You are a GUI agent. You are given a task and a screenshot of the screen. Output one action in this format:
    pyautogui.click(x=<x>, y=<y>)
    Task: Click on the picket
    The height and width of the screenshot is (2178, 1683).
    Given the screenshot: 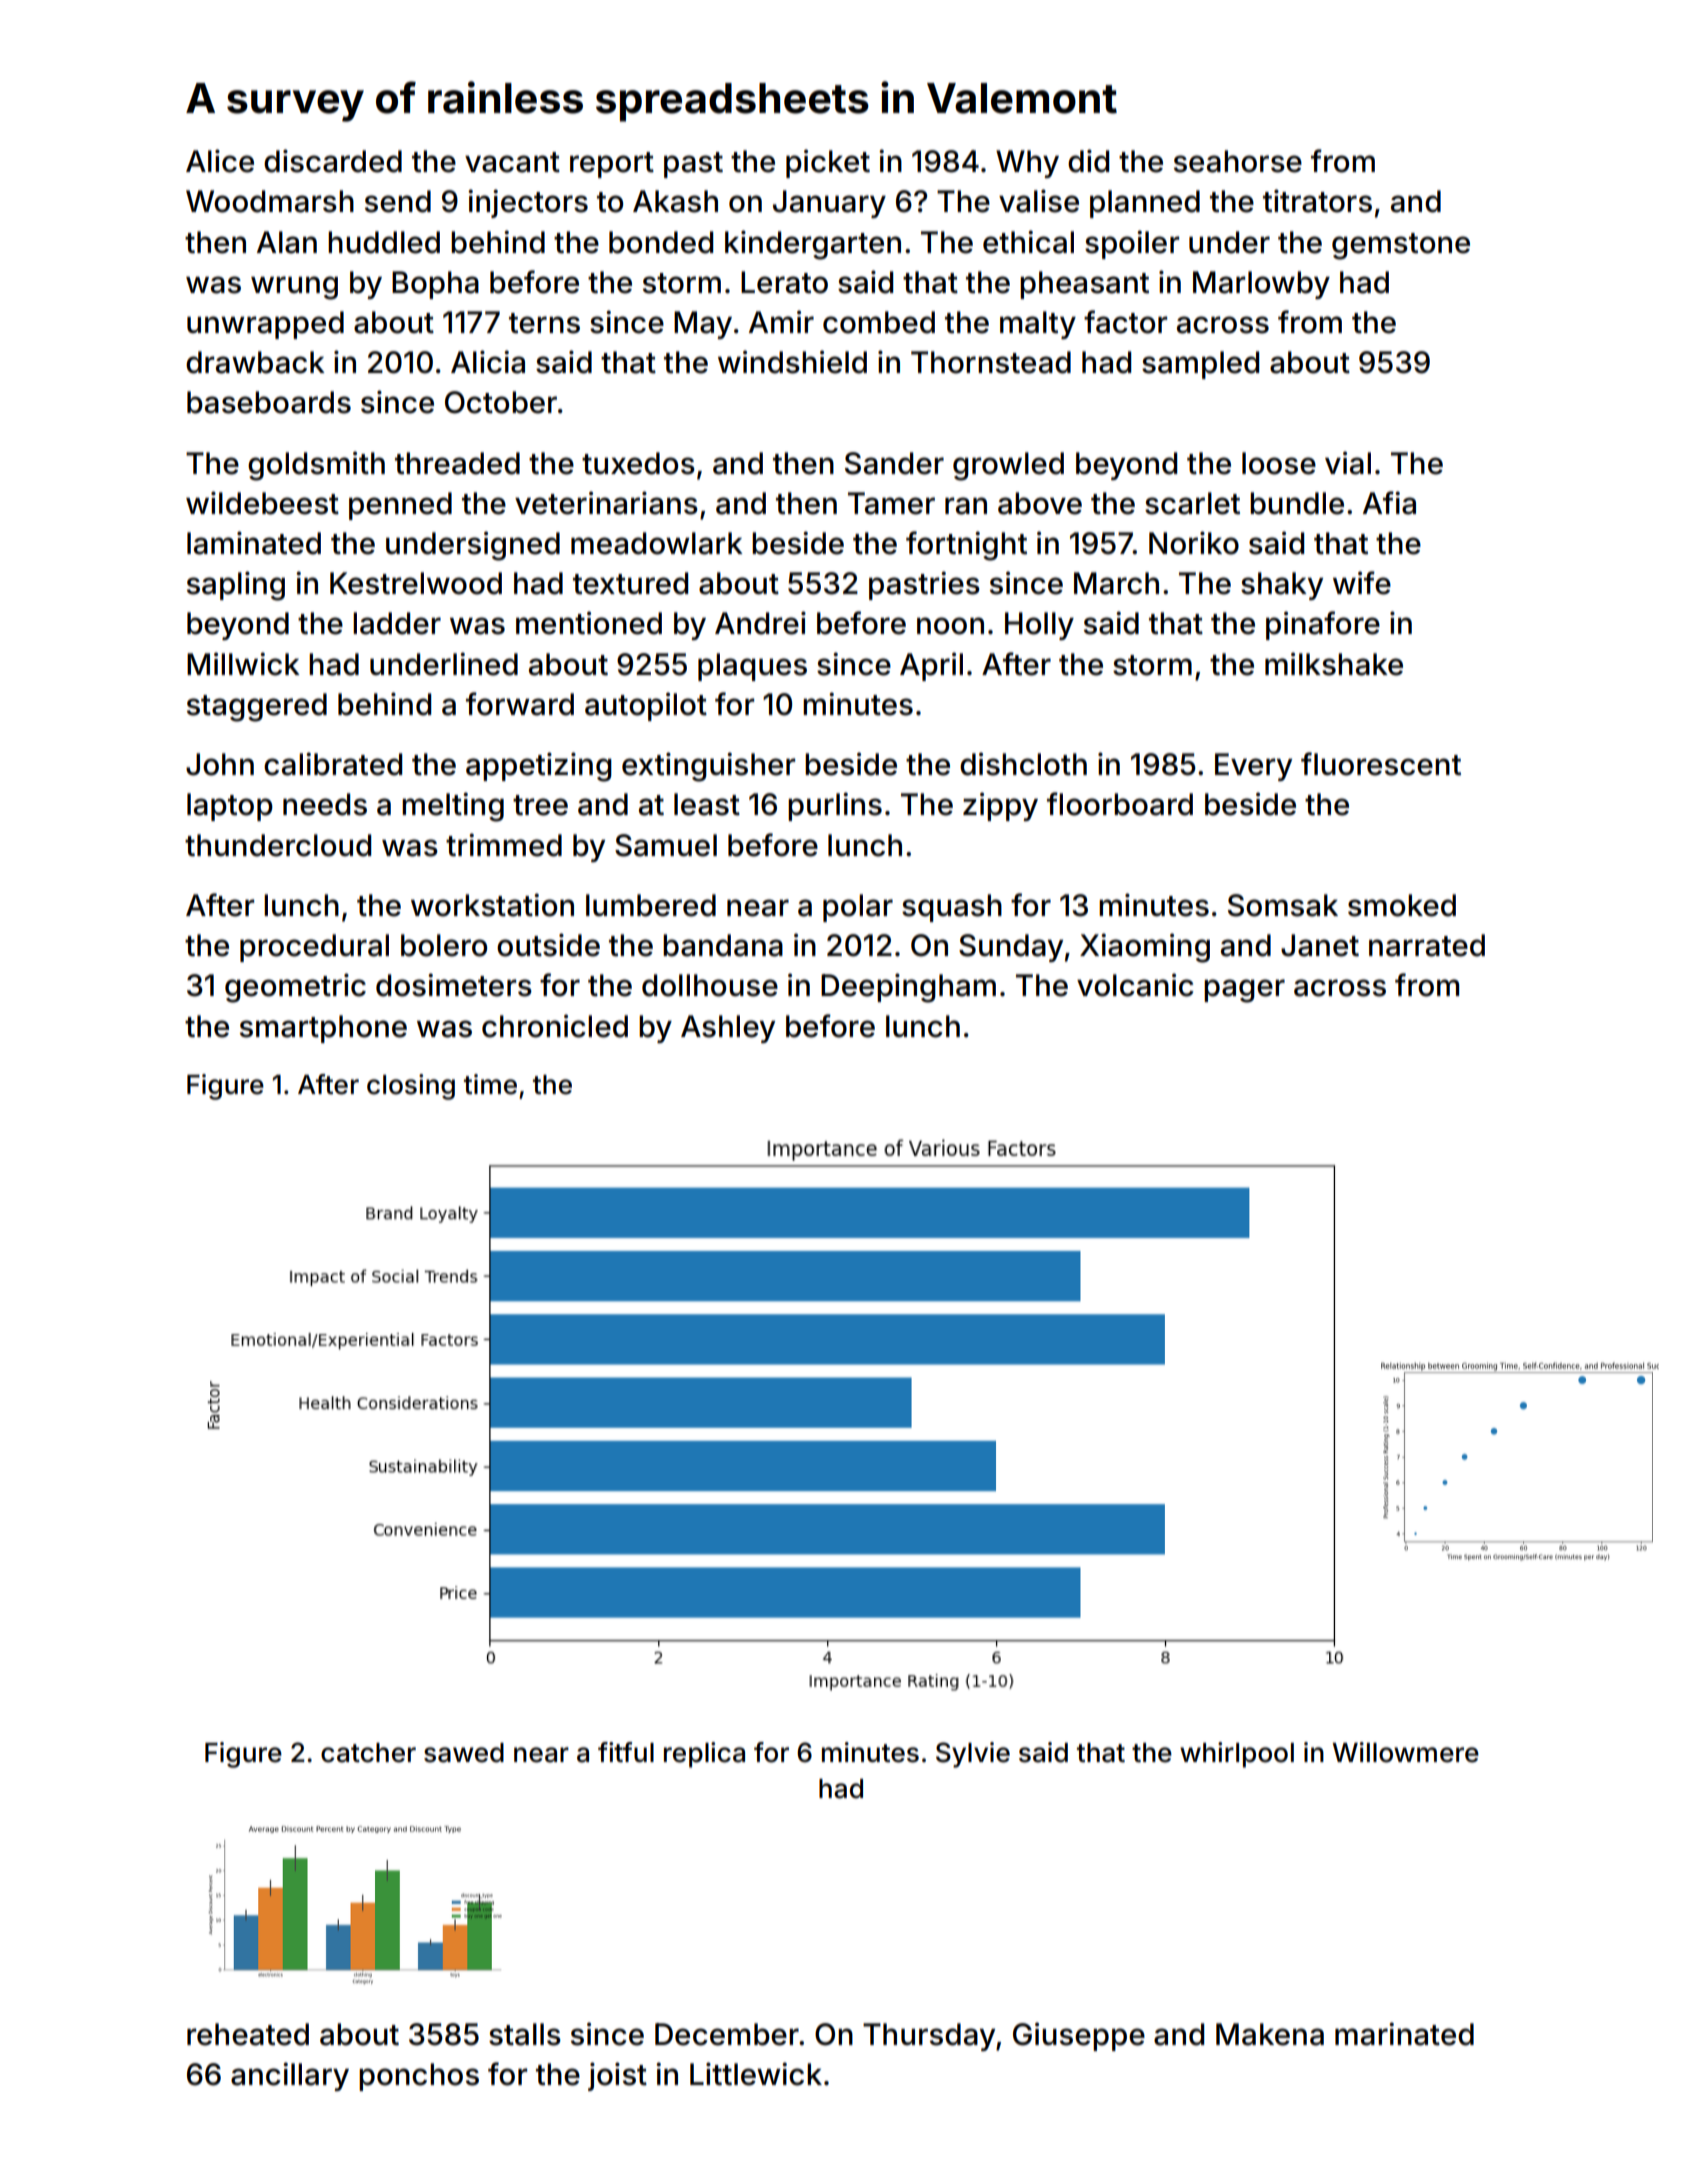 What is the action you would take?
    pyautogui.click(x=828, y=163)
